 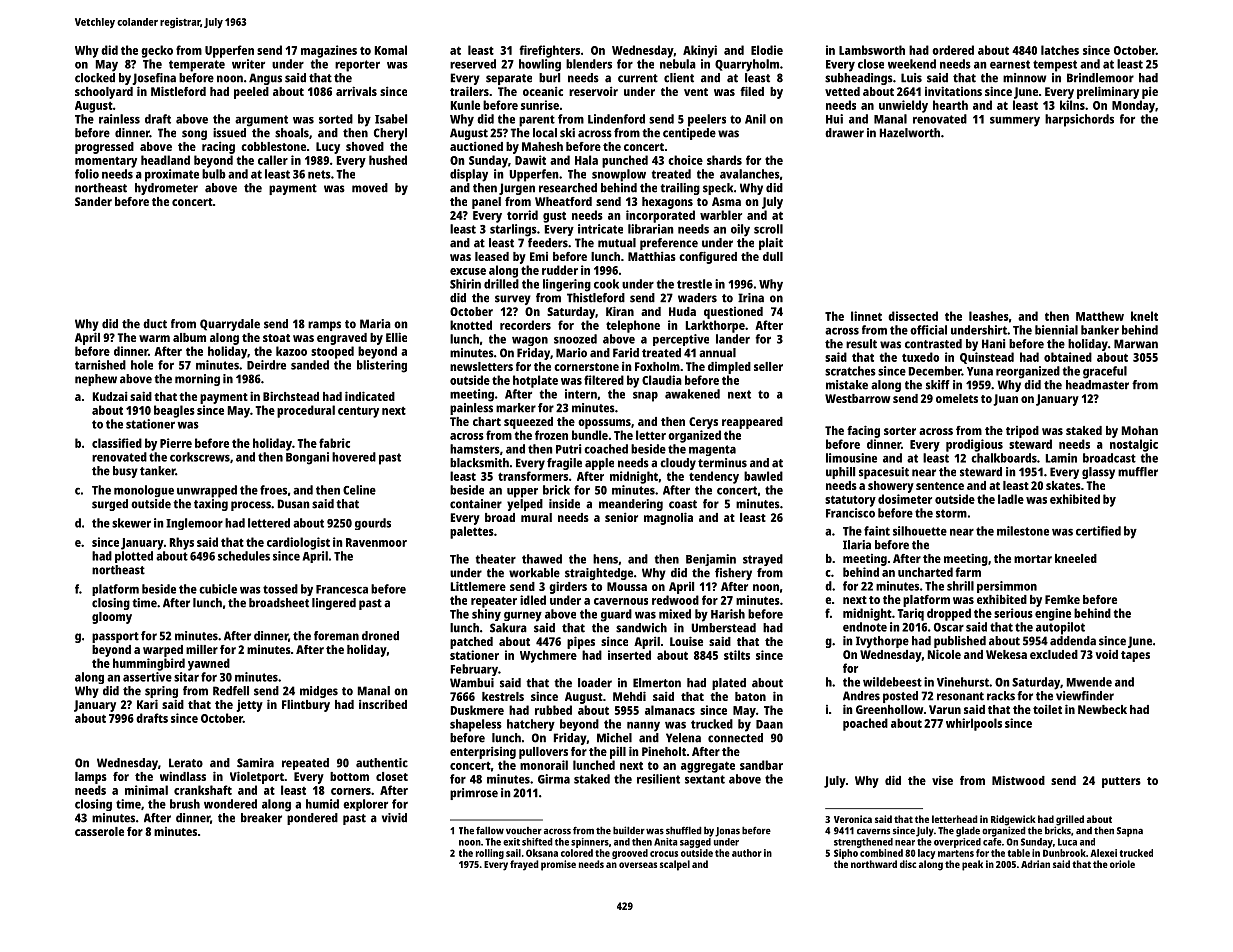 I want to click on breaker, so click(x=261, y=818).
